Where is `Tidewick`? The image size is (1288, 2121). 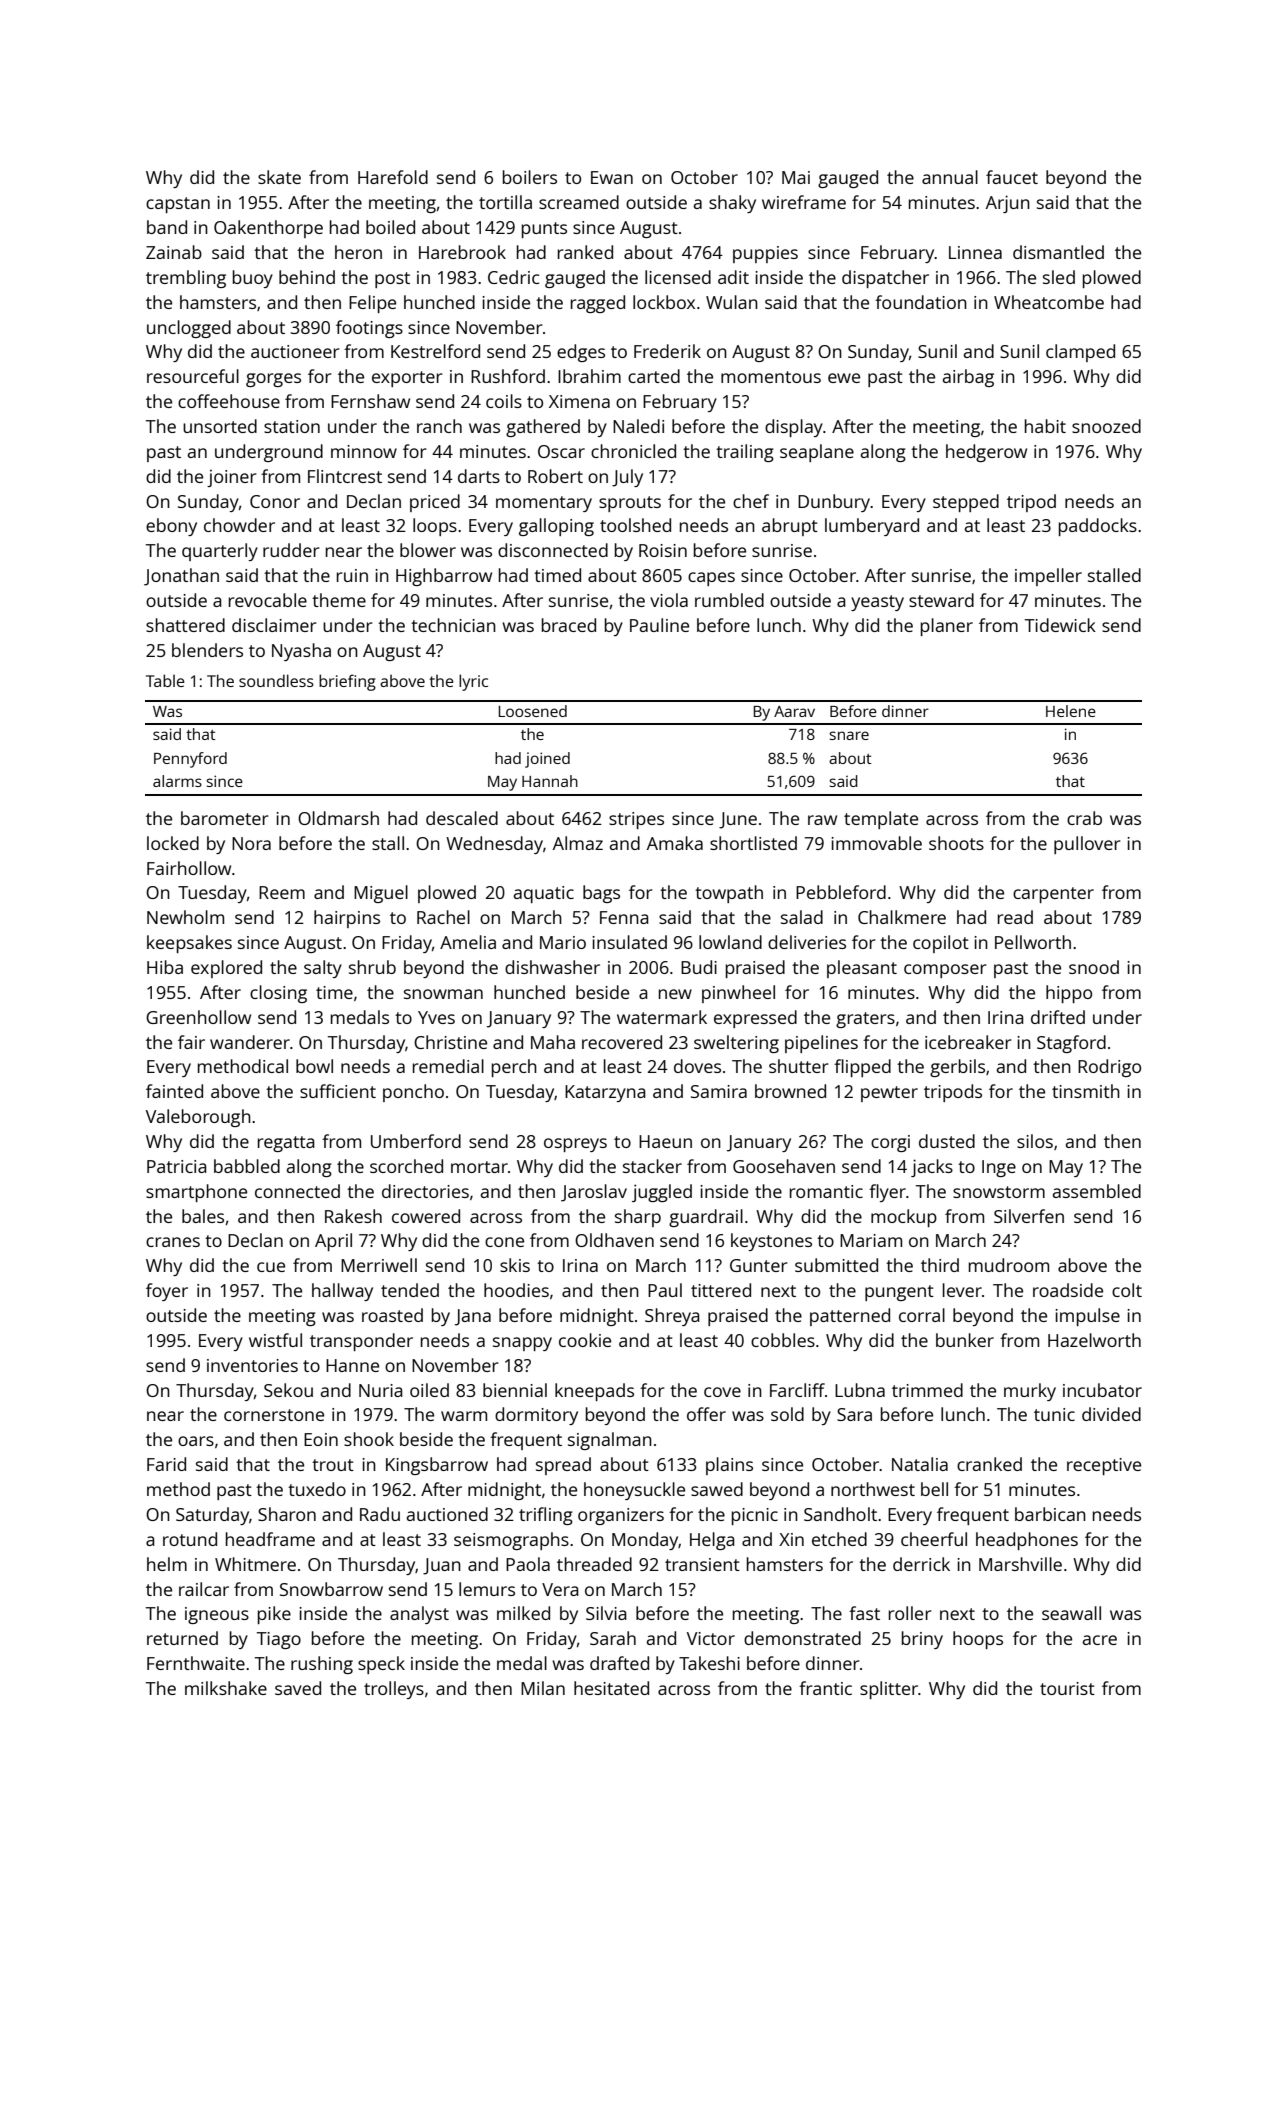 Tidewick is located at coordinates (1060, 625).
